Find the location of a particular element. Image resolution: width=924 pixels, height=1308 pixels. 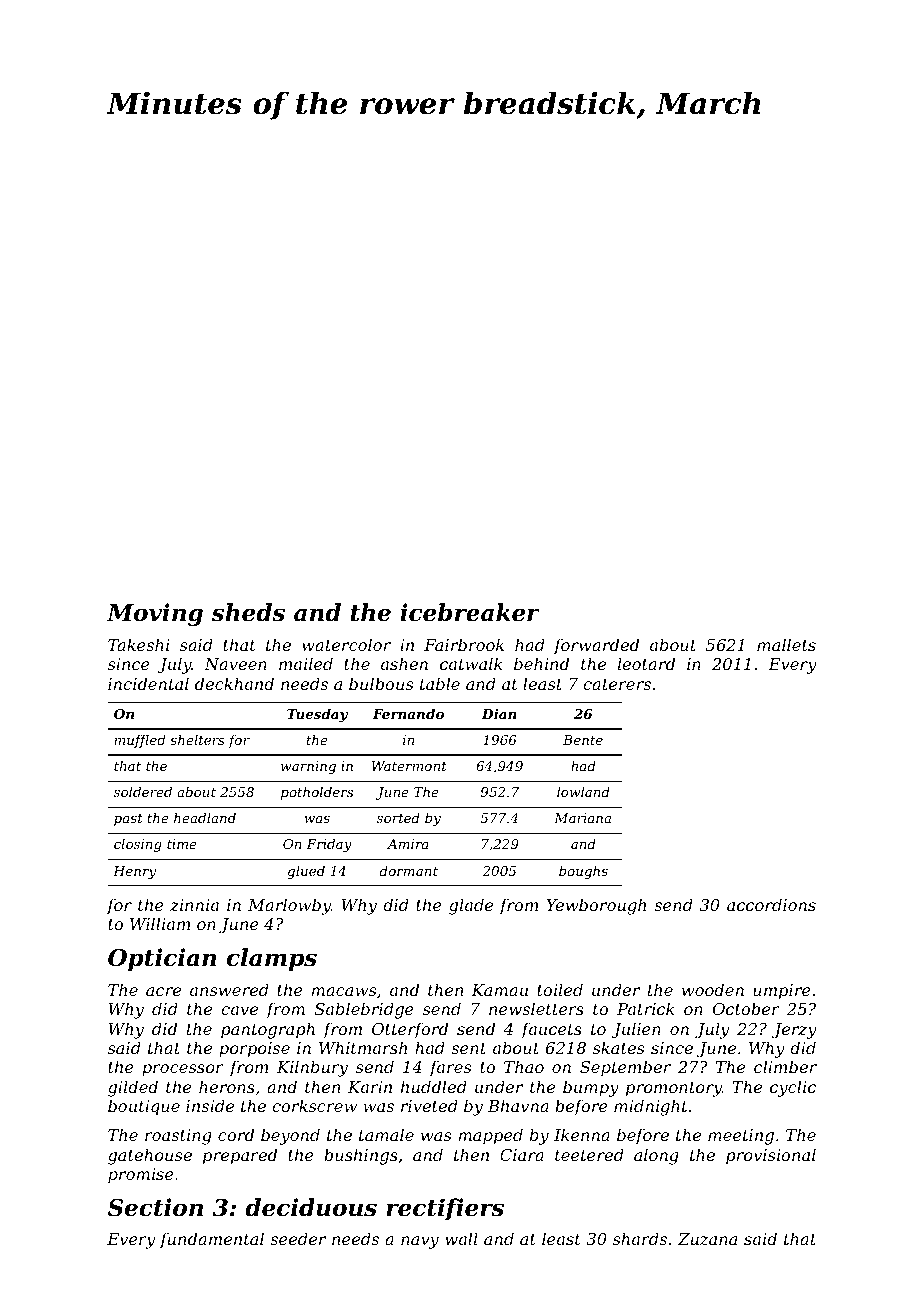

glade is located at coordinates (471, 906).
